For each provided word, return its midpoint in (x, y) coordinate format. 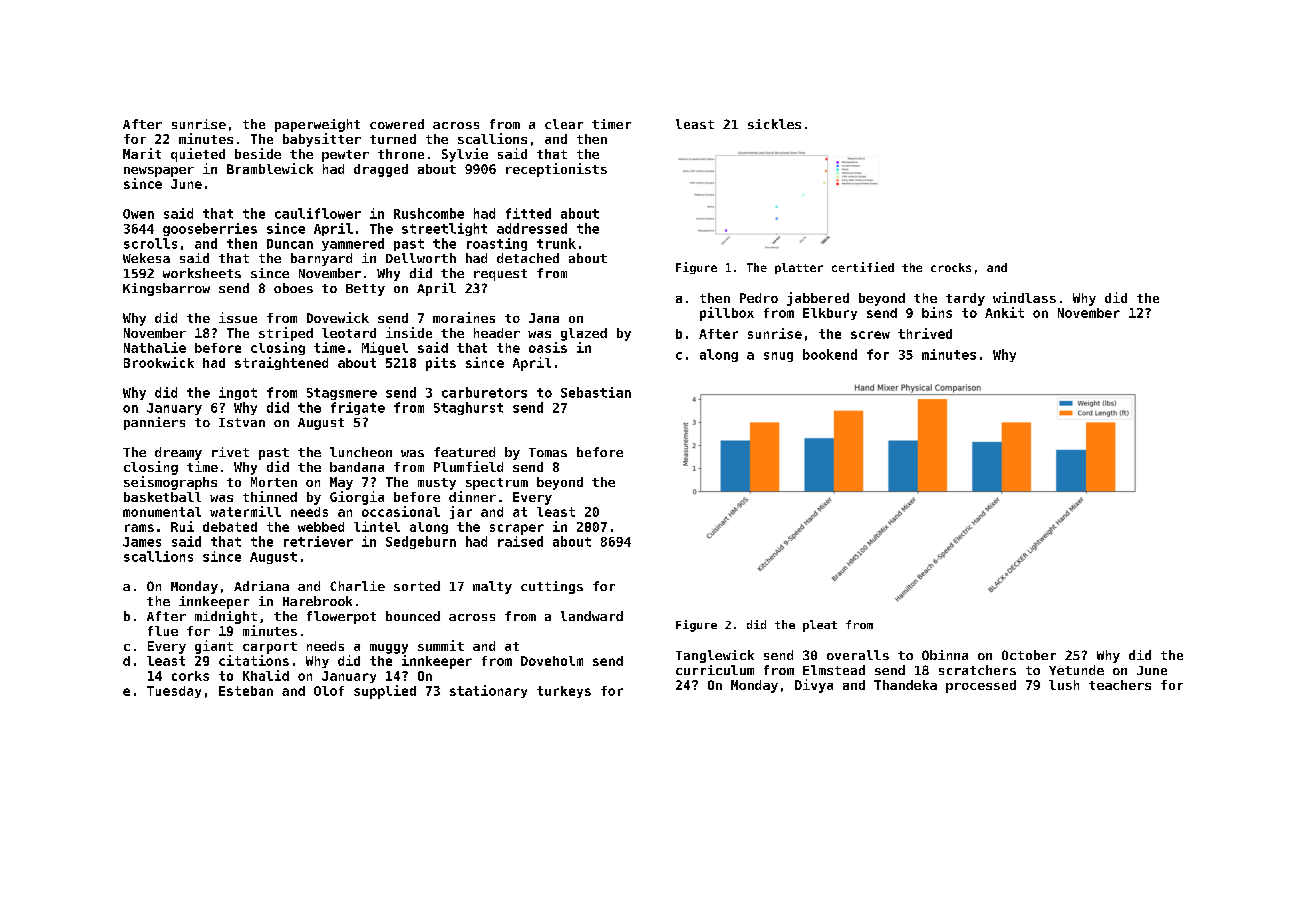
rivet (230, 452)
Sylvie (465, 155)
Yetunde (1076, 670)
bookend (830, 354)
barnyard (321, 259)
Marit (142, 153)
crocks (951, 267)
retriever (318, 541)
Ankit (1004, 312)
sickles (774, 124)
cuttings (552, 587)
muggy (389, 649)
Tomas (548, 452)
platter (799, 268)
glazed (584, 334)
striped (286, 334)
